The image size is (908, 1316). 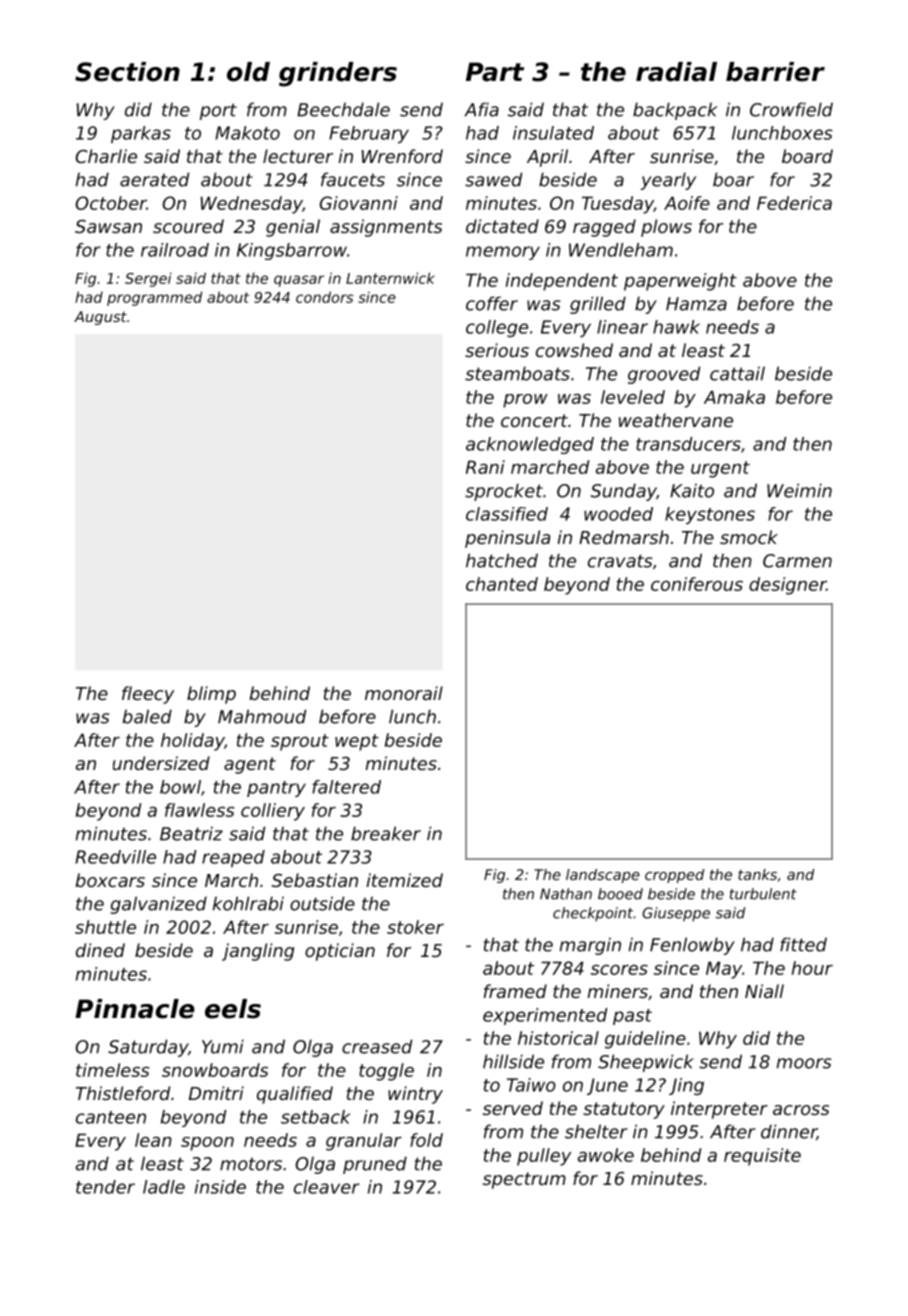 What do you see at coordinates (211, 695) in the document?
I see `blimp` at bounding box center [211, 695].
